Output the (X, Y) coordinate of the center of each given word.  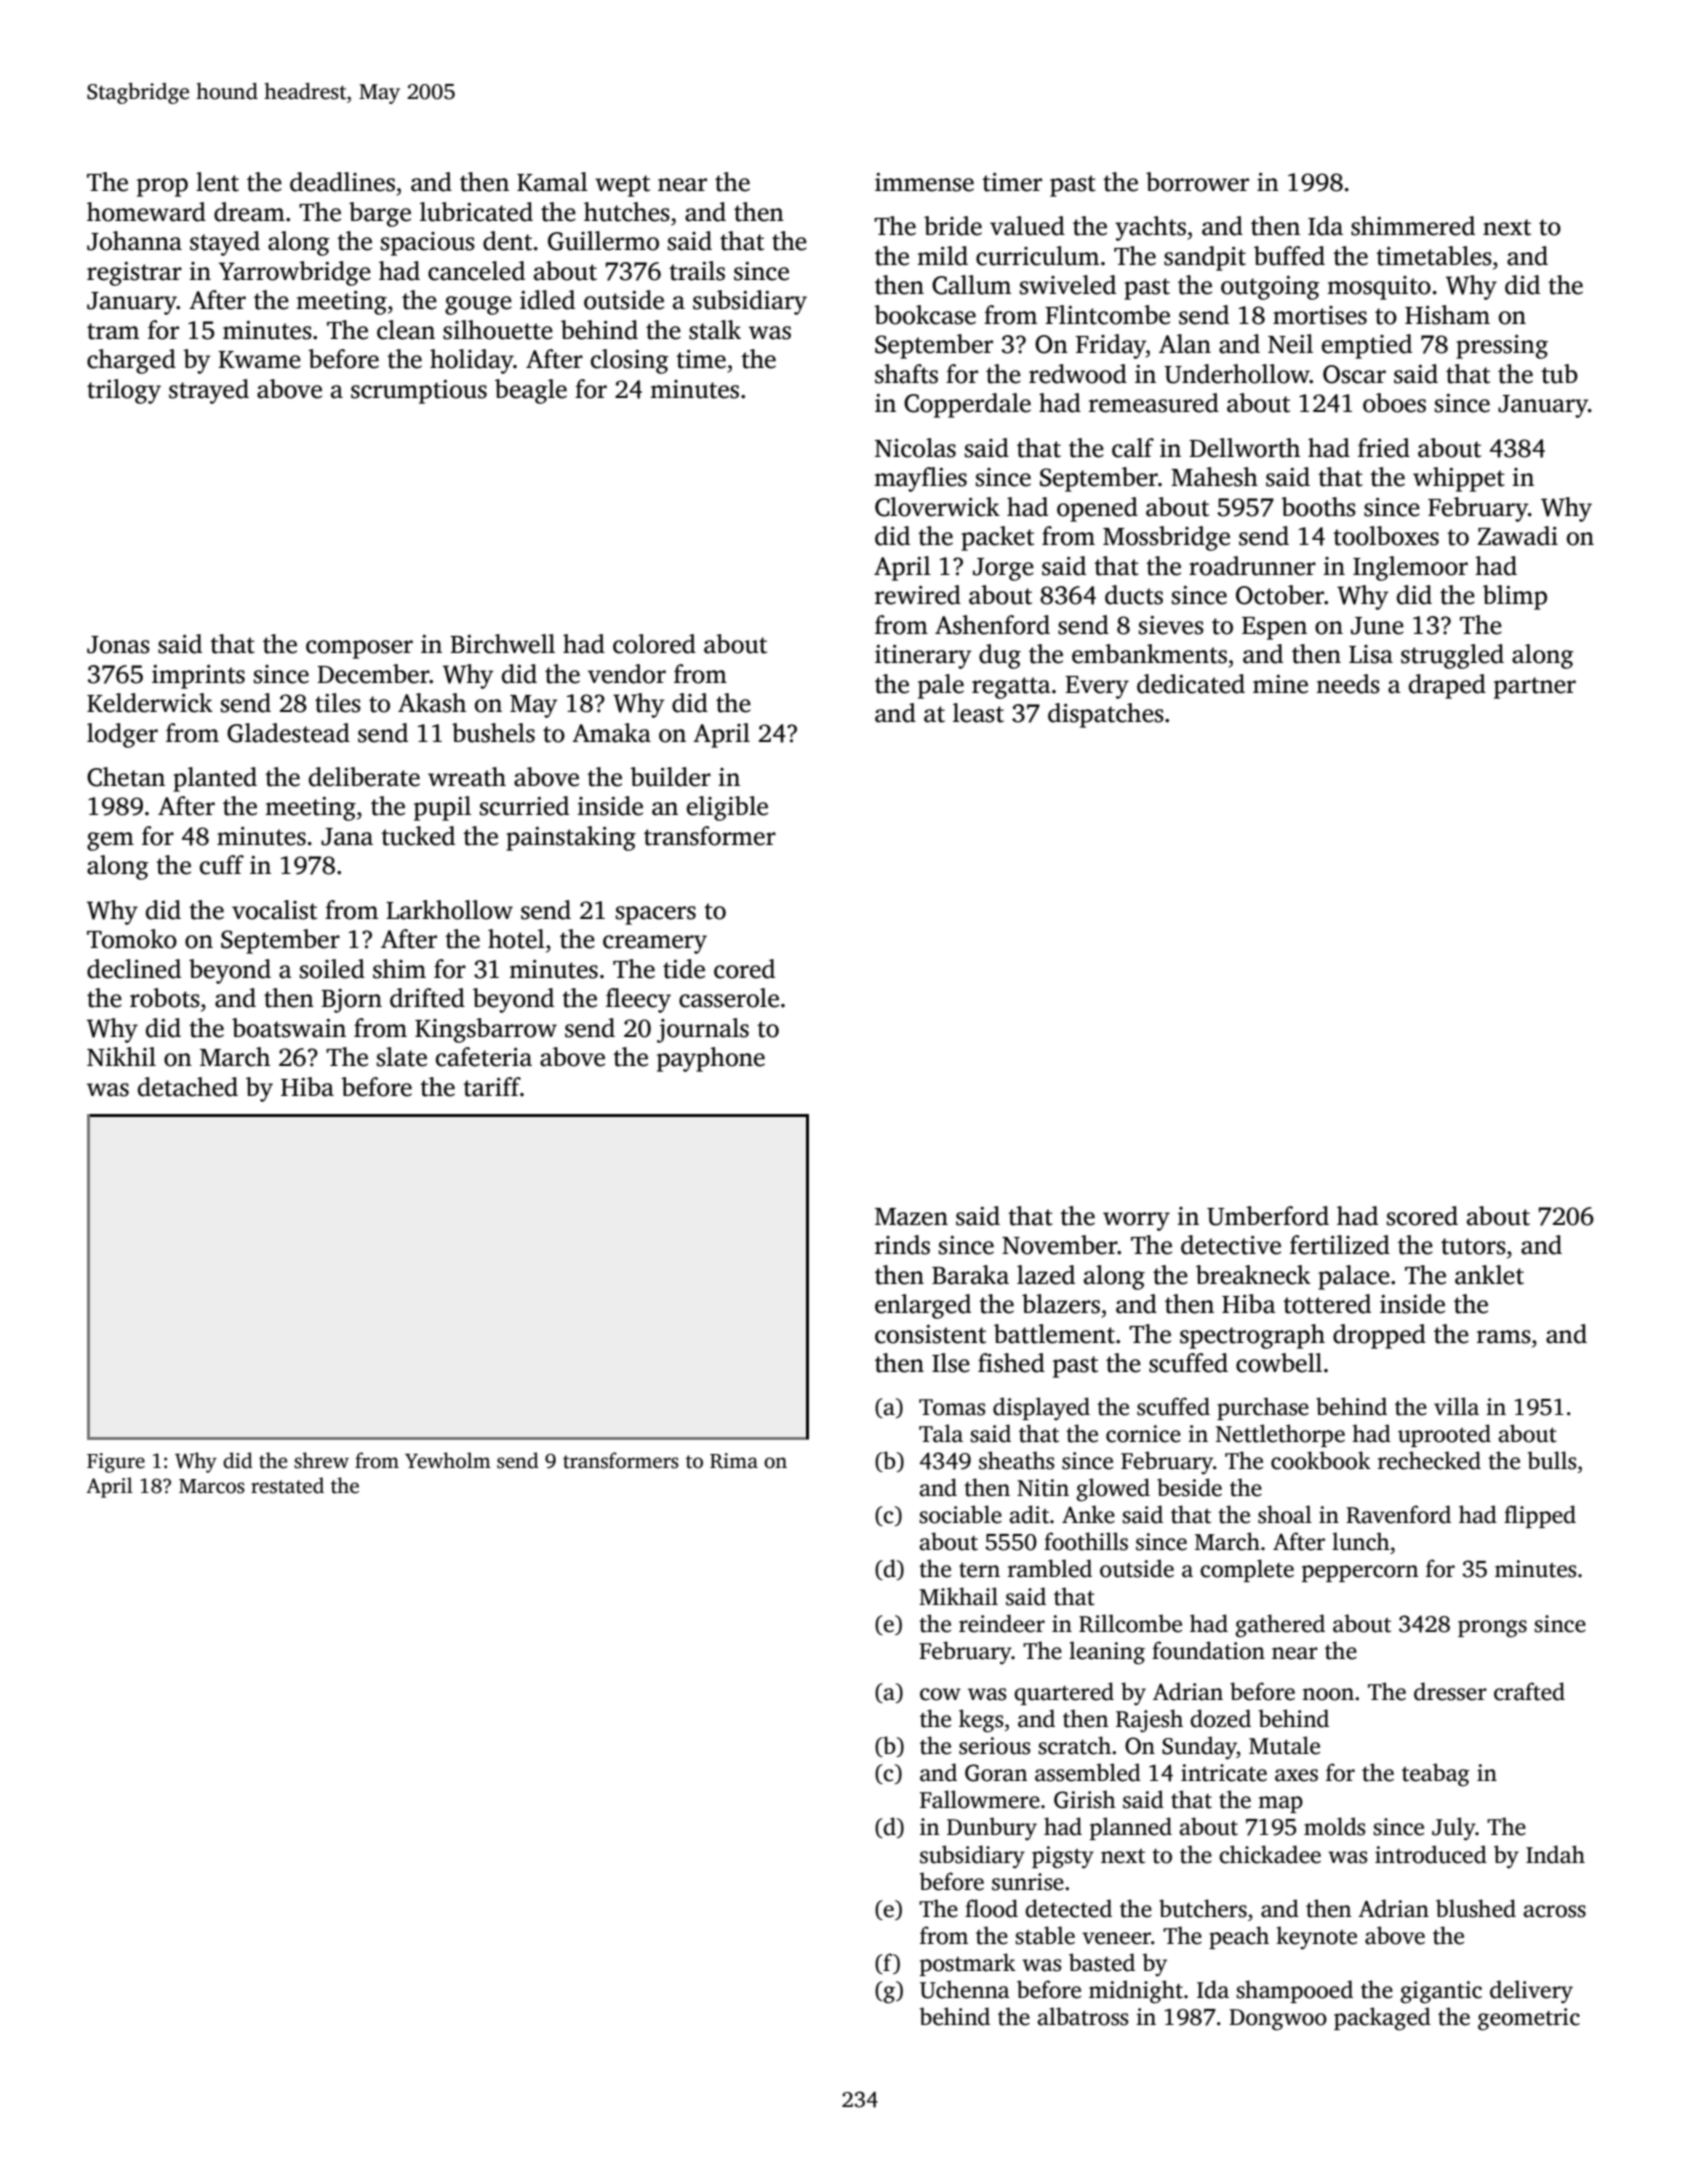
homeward (146, 212)
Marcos (212, 1486)
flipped (1540, 1516)
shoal (1285, 1514)
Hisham (1447, 315)
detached (188, 1087)
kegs (981, 1721)
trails (697, 271)
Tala (941, 1433)
